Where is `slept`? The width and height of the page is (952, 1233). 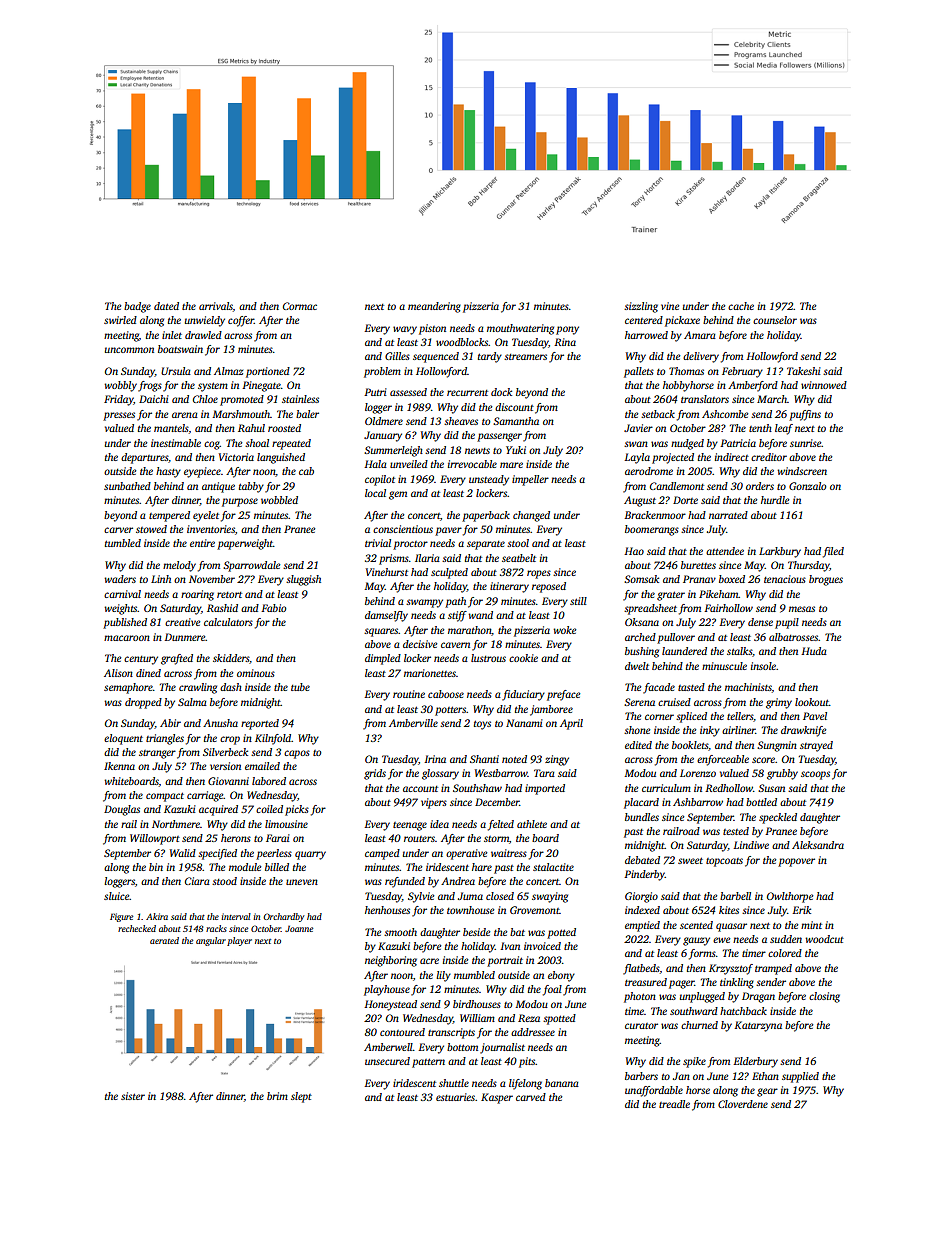
slept is located at coordinates (301, 1097).
